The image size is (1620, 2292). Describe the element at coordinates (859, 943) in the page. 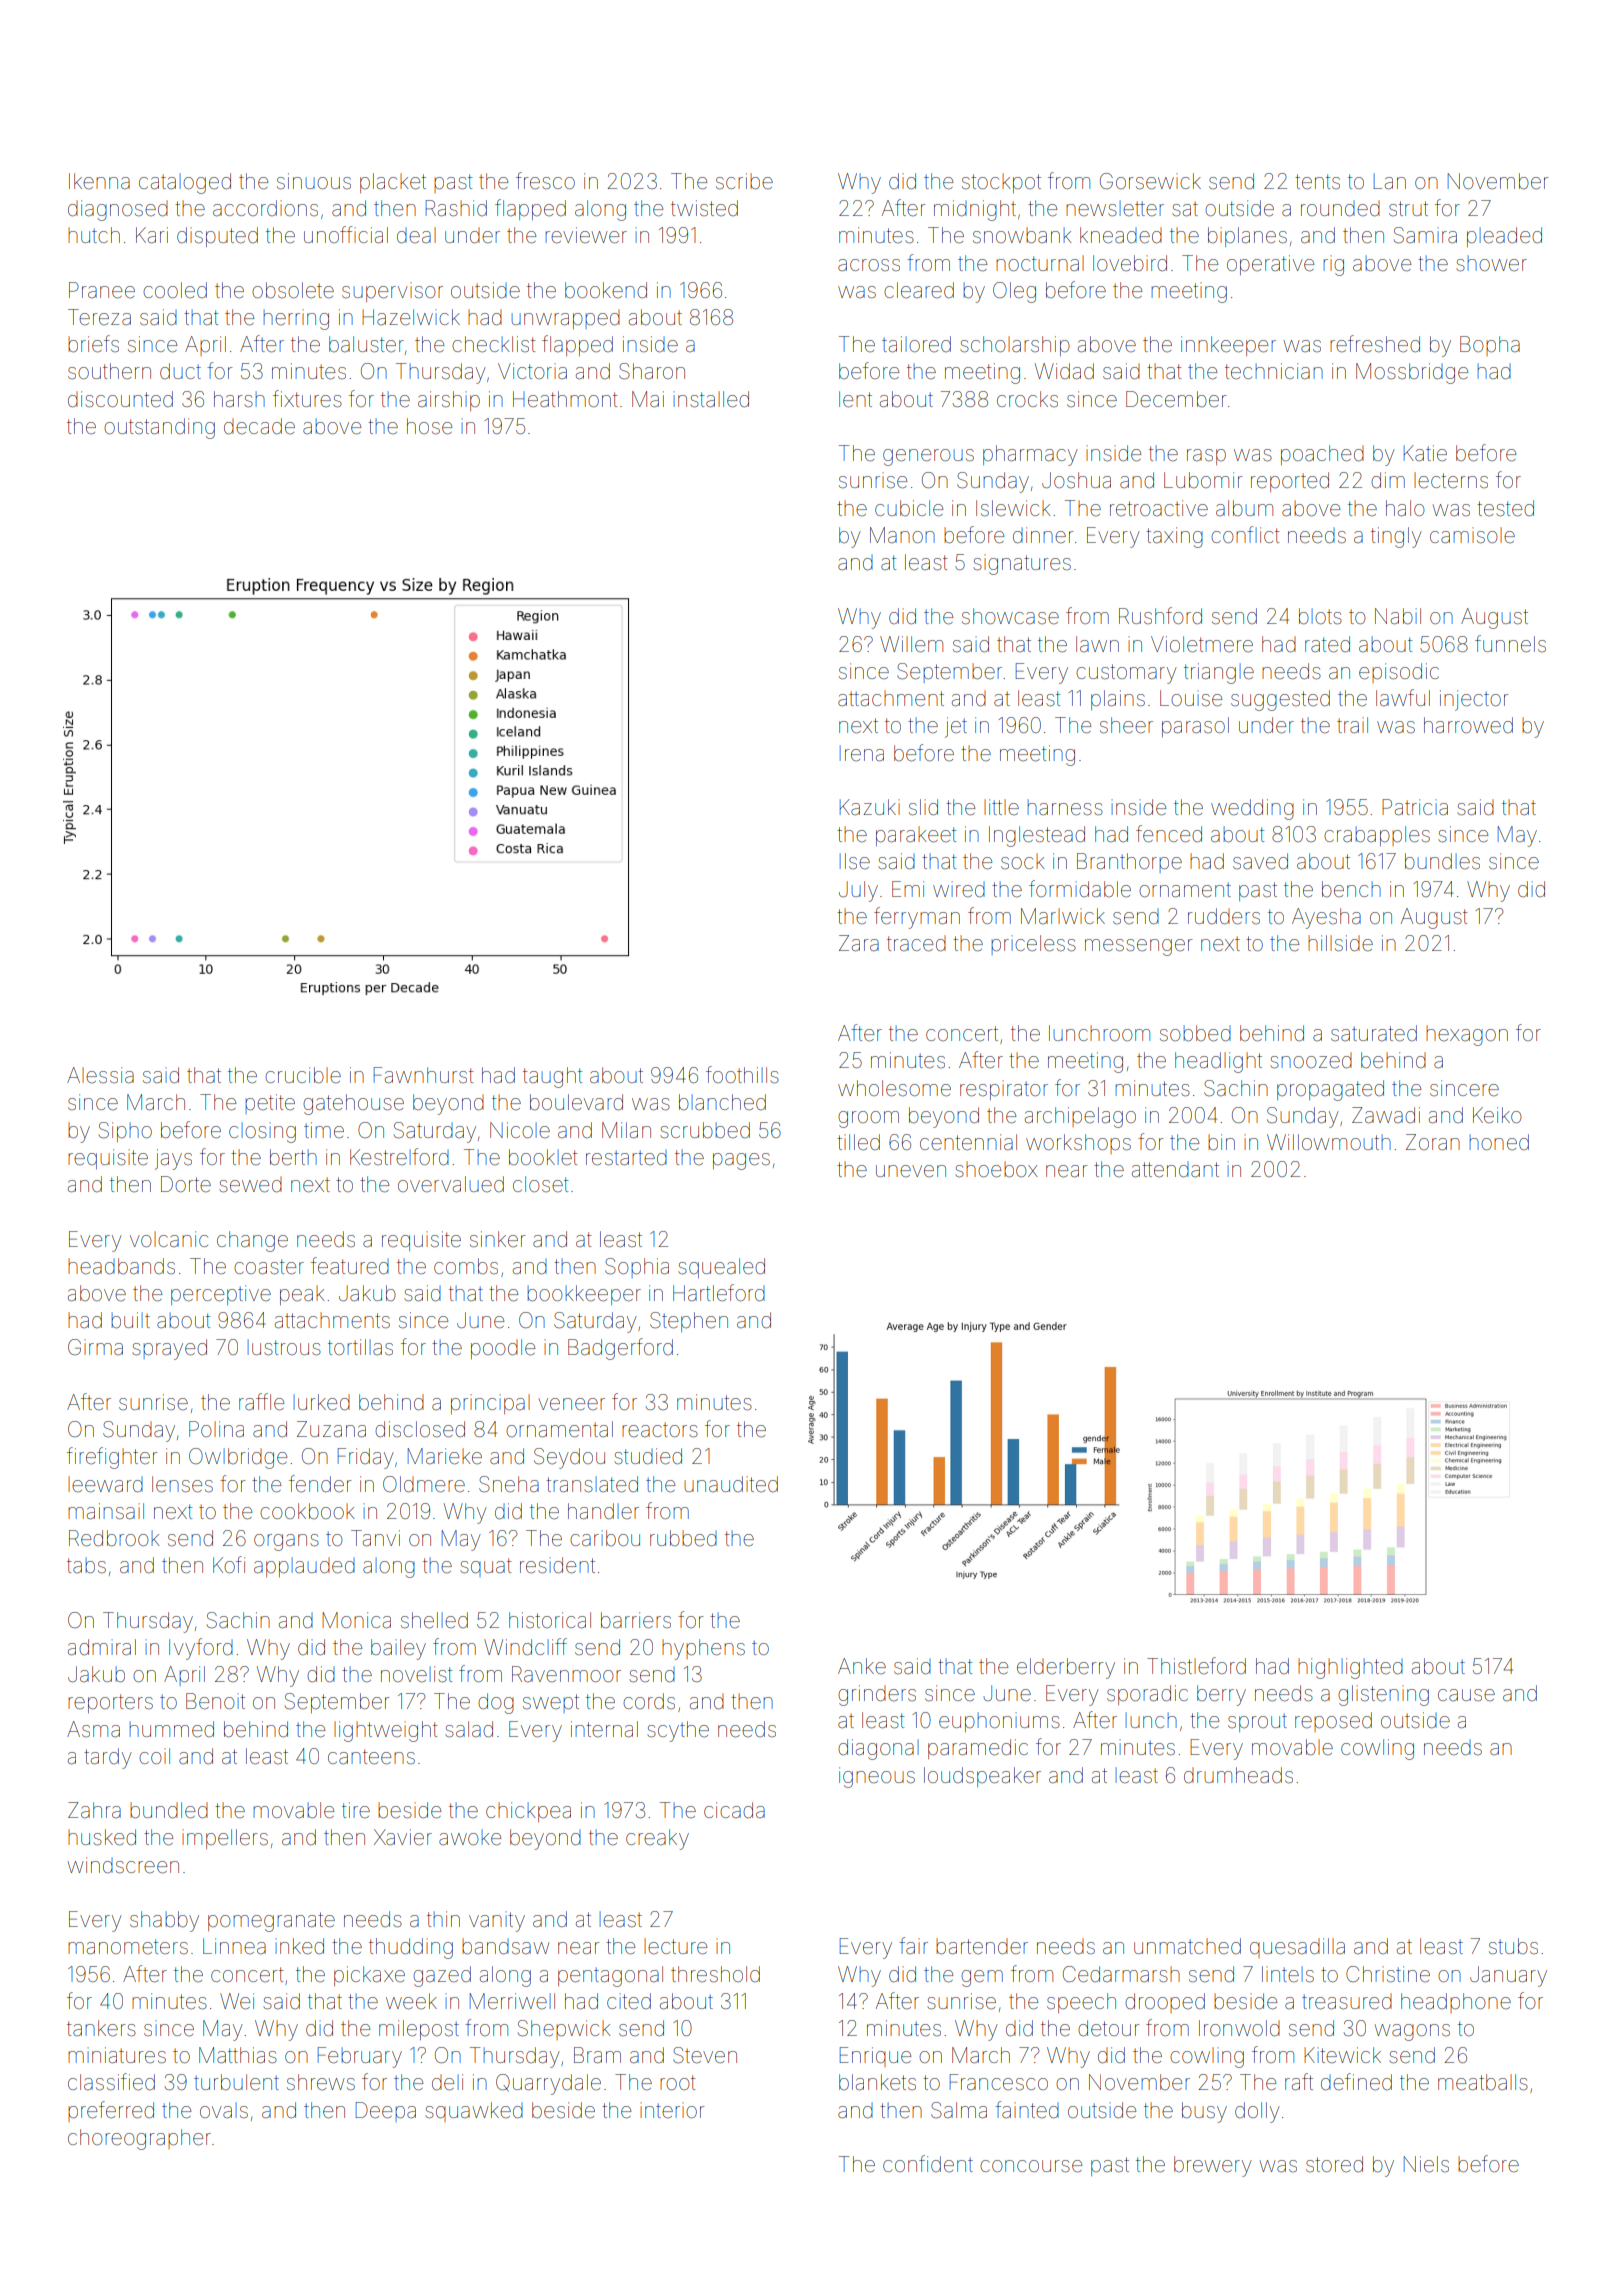

I see `Zara` at that location.
